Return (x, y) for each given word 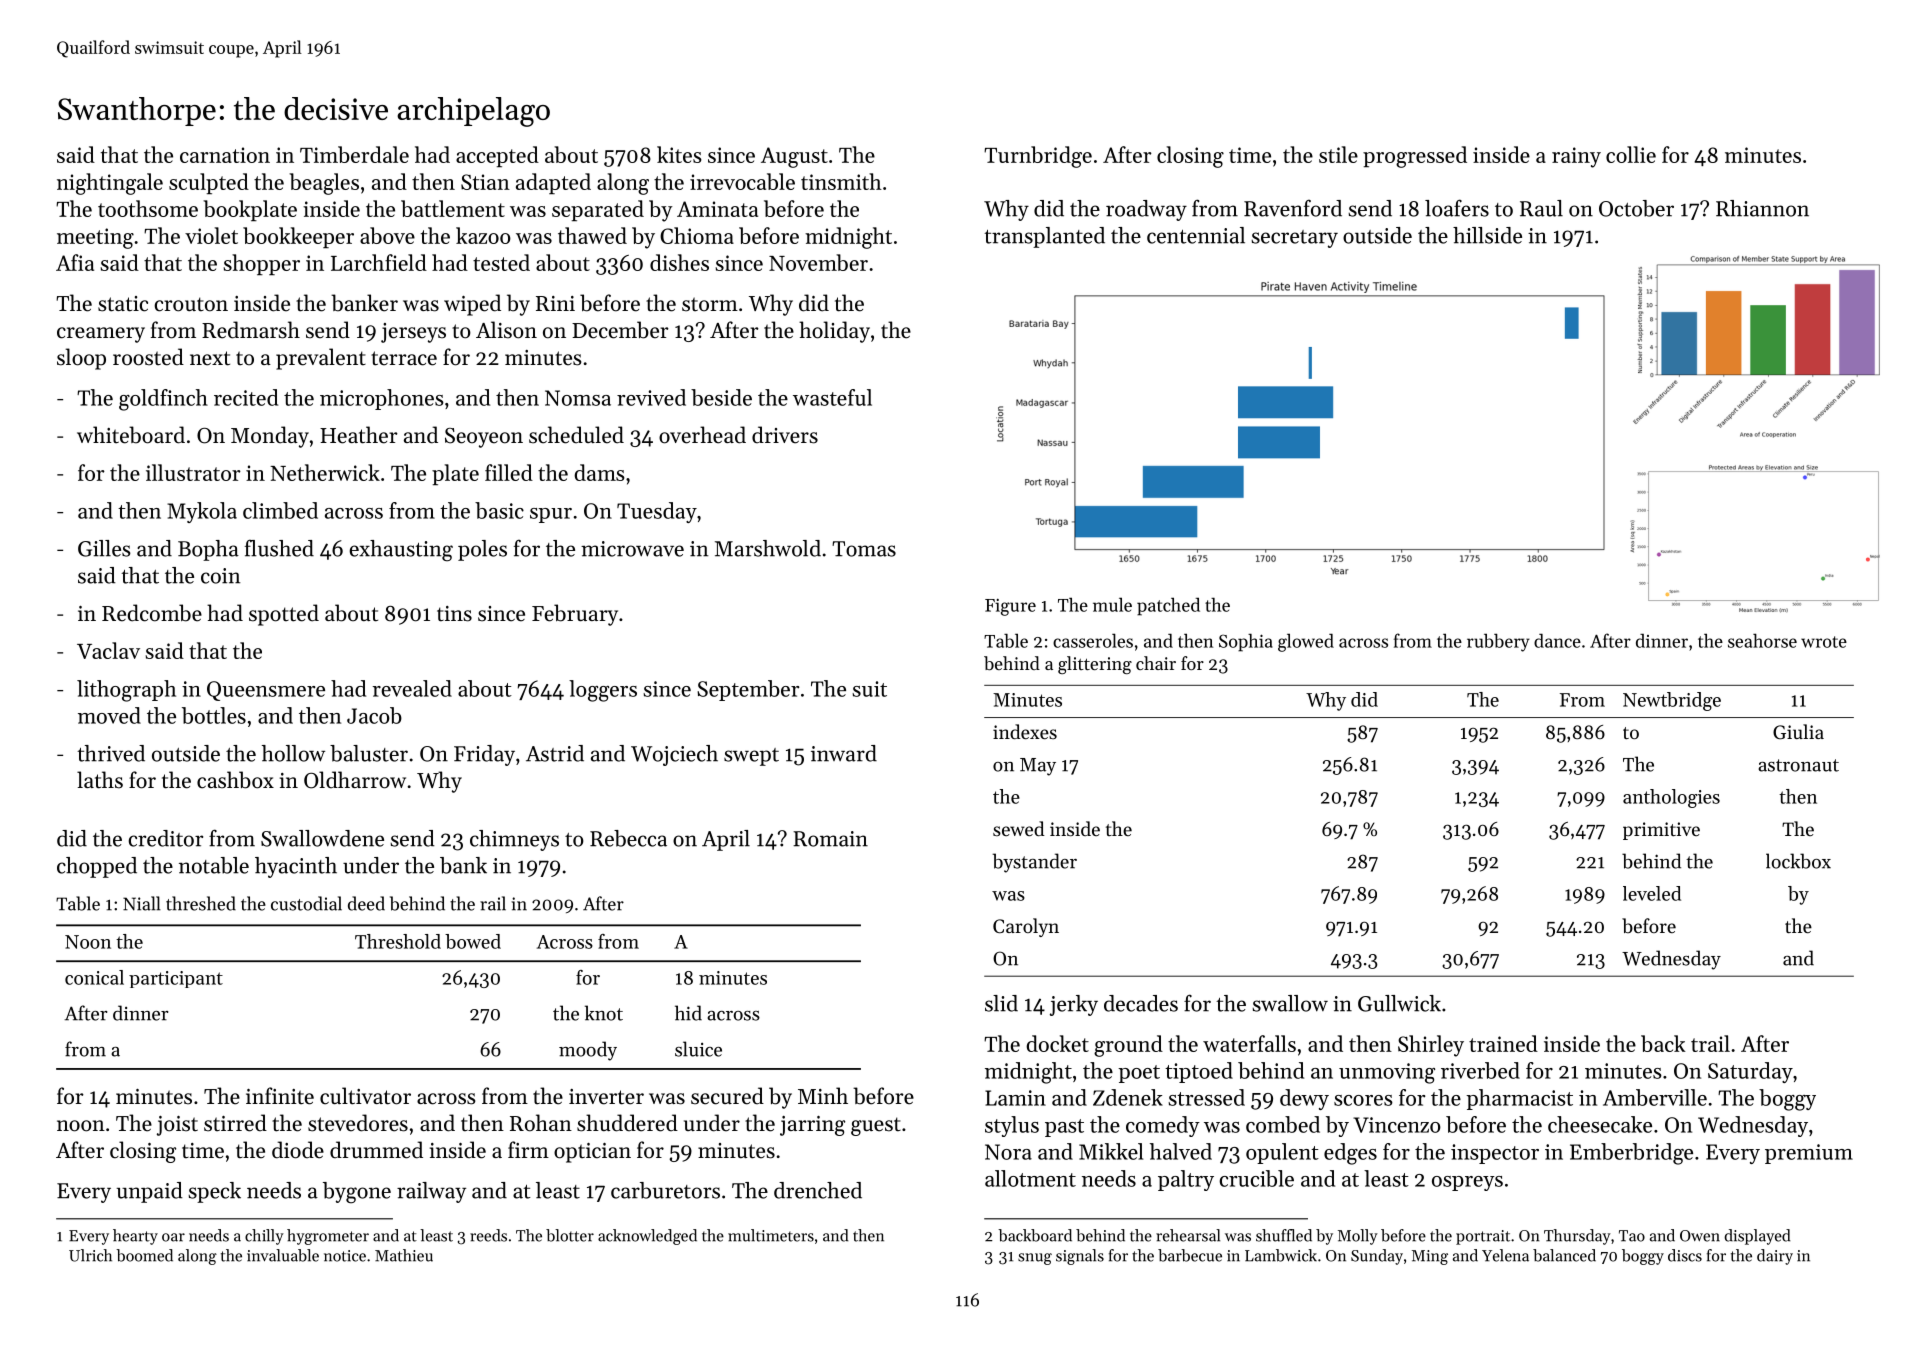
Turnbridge (1038, 157)
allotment (1030, 1178)
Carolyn (1026, 927)
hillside (1487, 235)
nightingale (110, 184)
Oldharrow (355, 780)
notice (345, 1256)
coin (221, 576)
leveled (1652, 893)
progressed (1415, 157)
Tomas (864, 549)
